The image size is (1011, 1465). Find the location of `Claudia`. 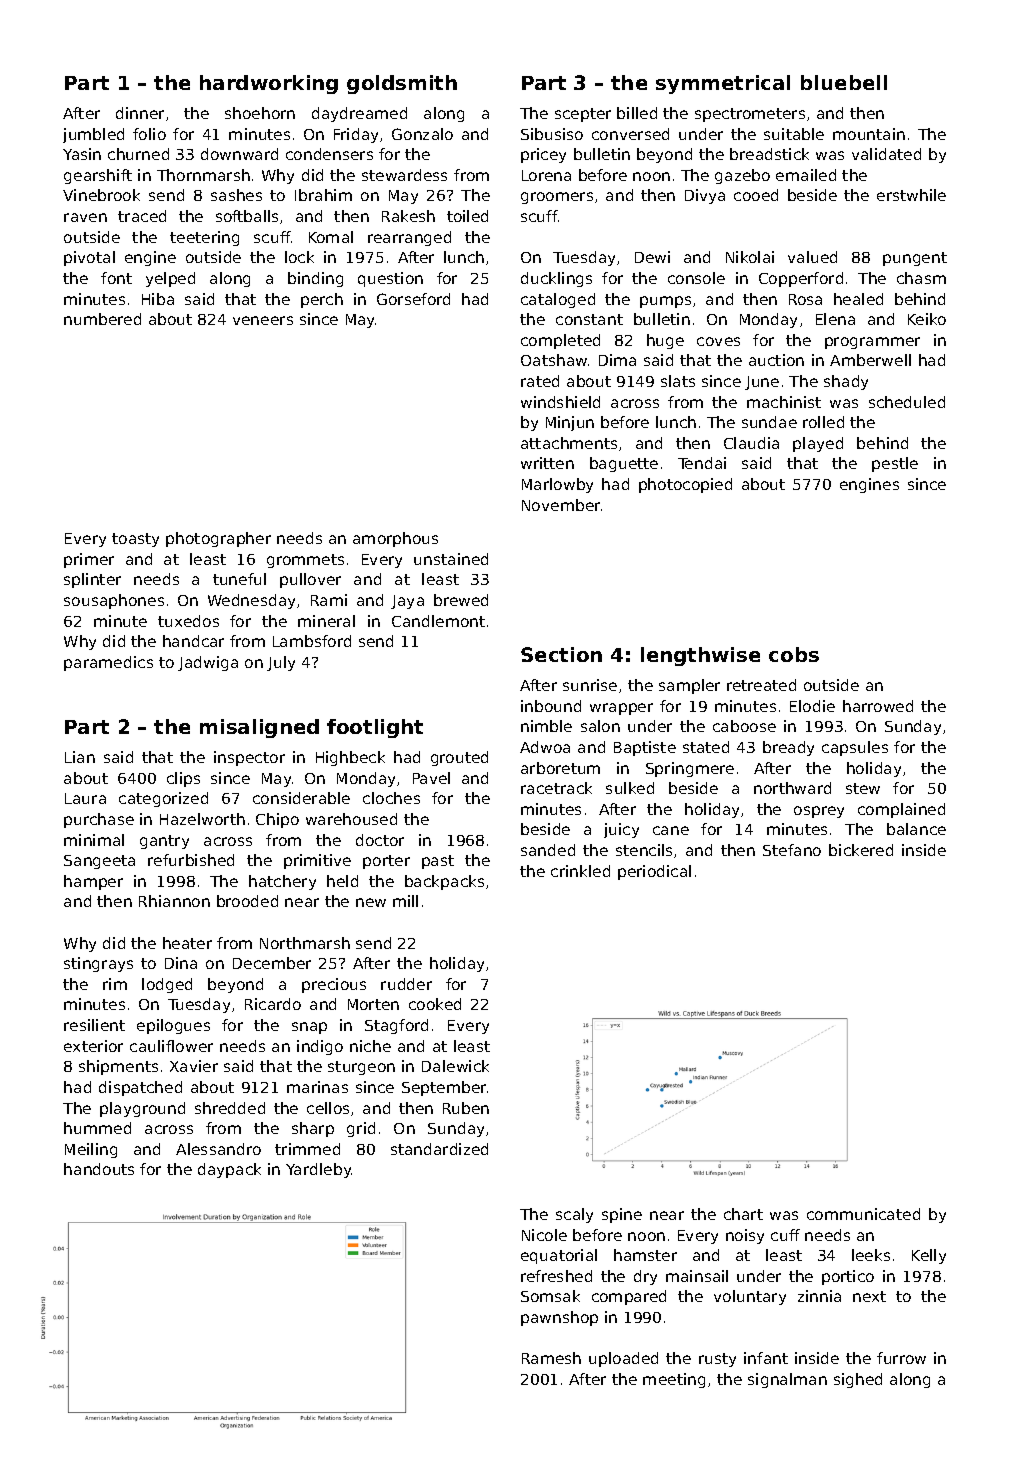

Claudia is located at coordinates (751, 443).
